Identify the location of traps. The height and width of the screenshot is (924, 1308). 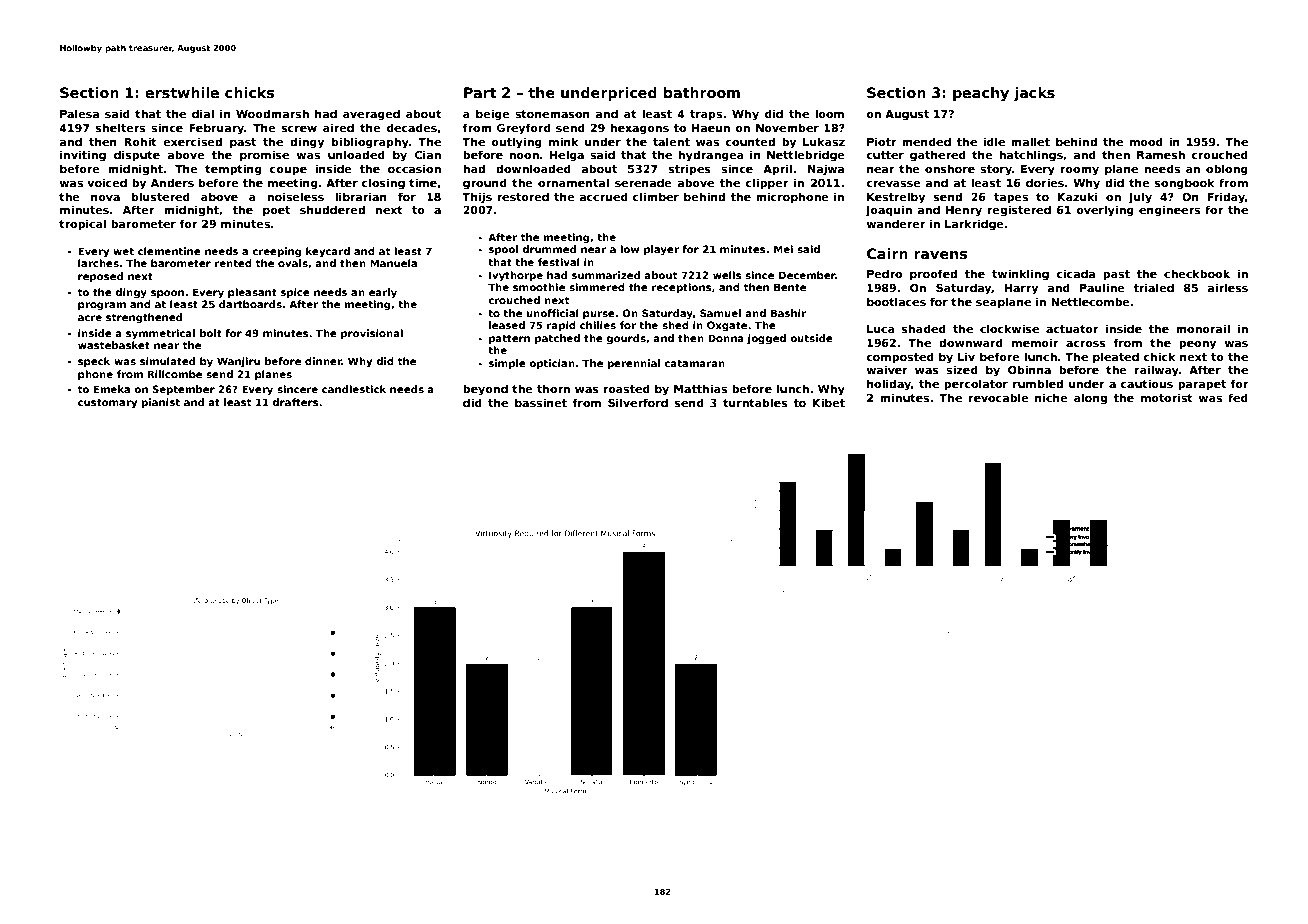
(706, 115).
